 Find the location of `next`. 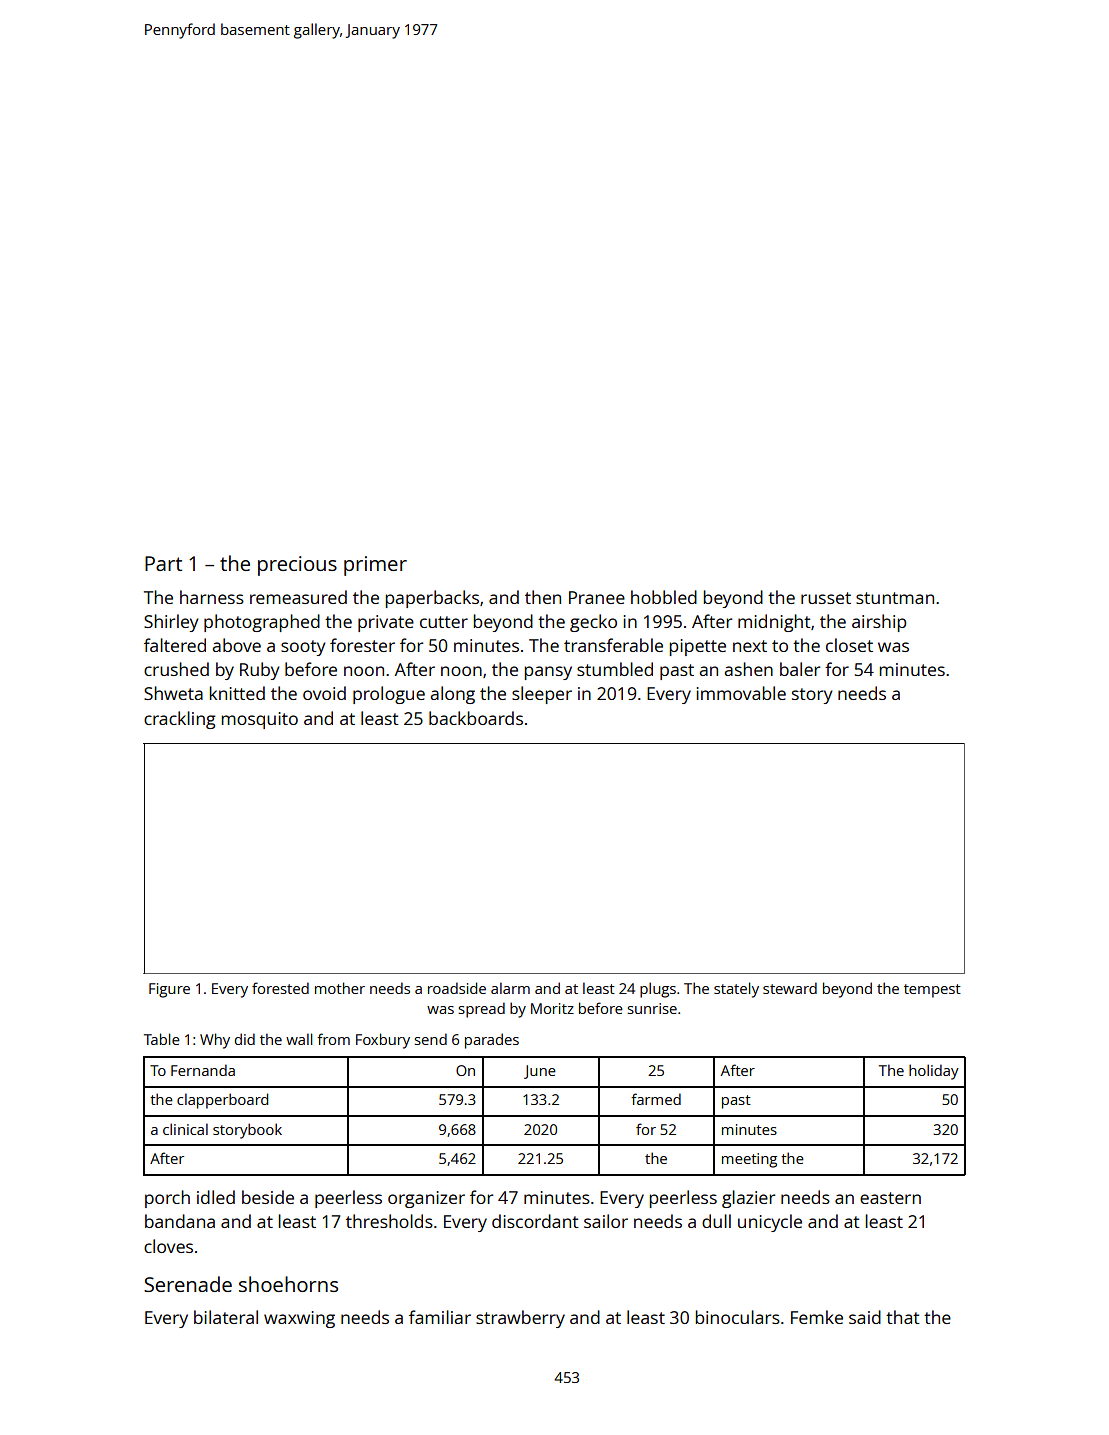

next is located at coordinates (750, 646).
